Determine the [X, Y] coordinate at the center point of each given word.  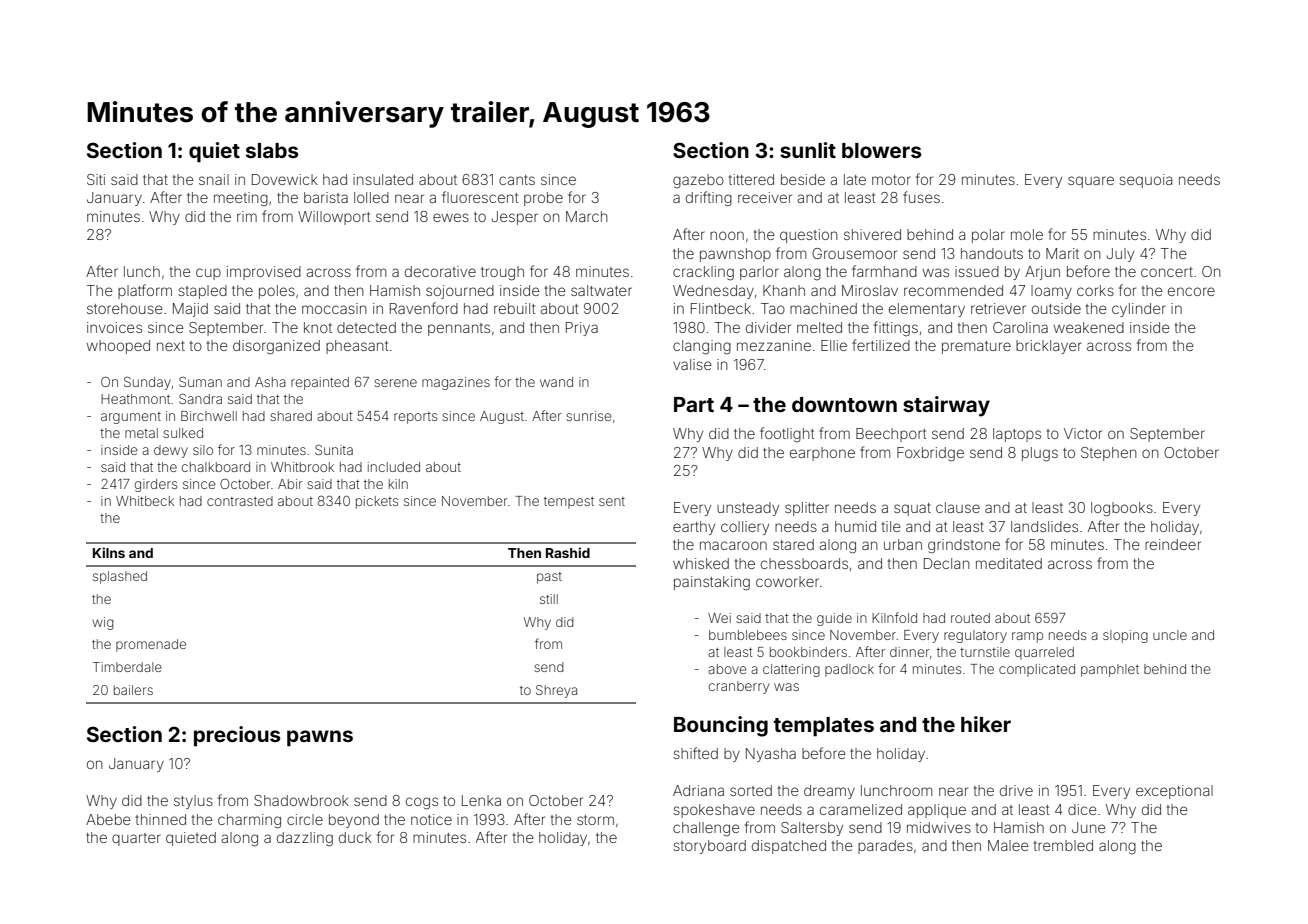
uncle [1170, 635]
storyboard [709, 847]
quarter [136, 839]
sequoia [1145, 181]
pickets [377, 502]
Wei [719, 618]
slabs [272, 150]
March [587, 216]
